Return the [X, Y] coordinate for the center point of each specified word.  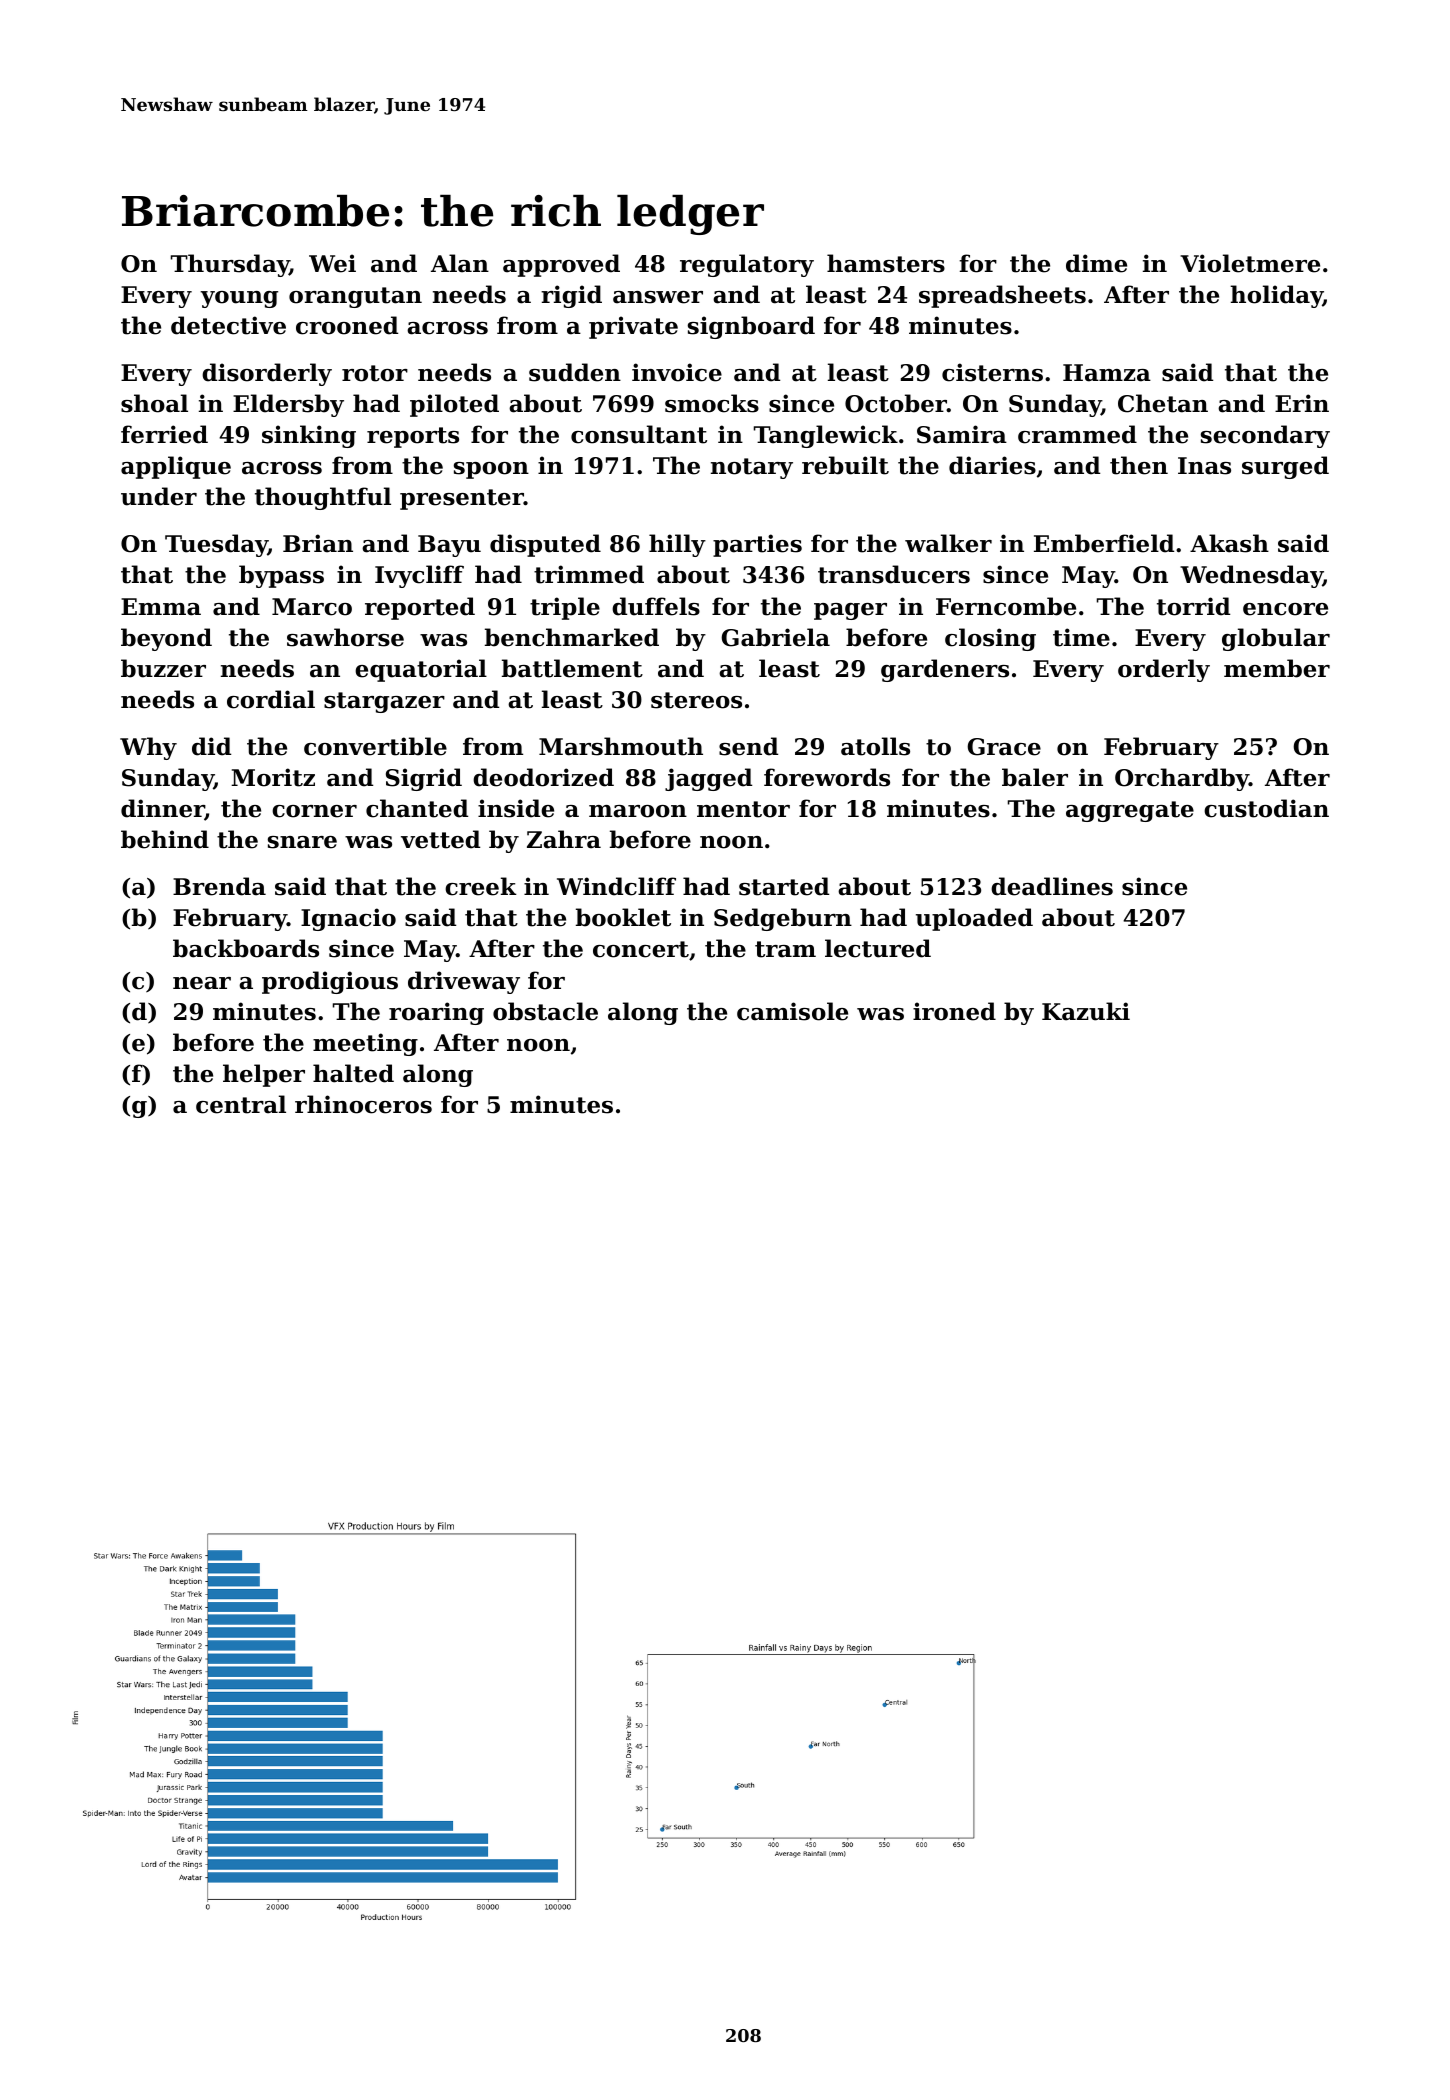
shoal [154, 403]
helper [264, 1075]
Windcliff [616, 886]
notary [752, 468]
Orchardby [1182, 779]
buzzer [163, 668]
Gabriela [775, 637]
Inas [1204, 466]
